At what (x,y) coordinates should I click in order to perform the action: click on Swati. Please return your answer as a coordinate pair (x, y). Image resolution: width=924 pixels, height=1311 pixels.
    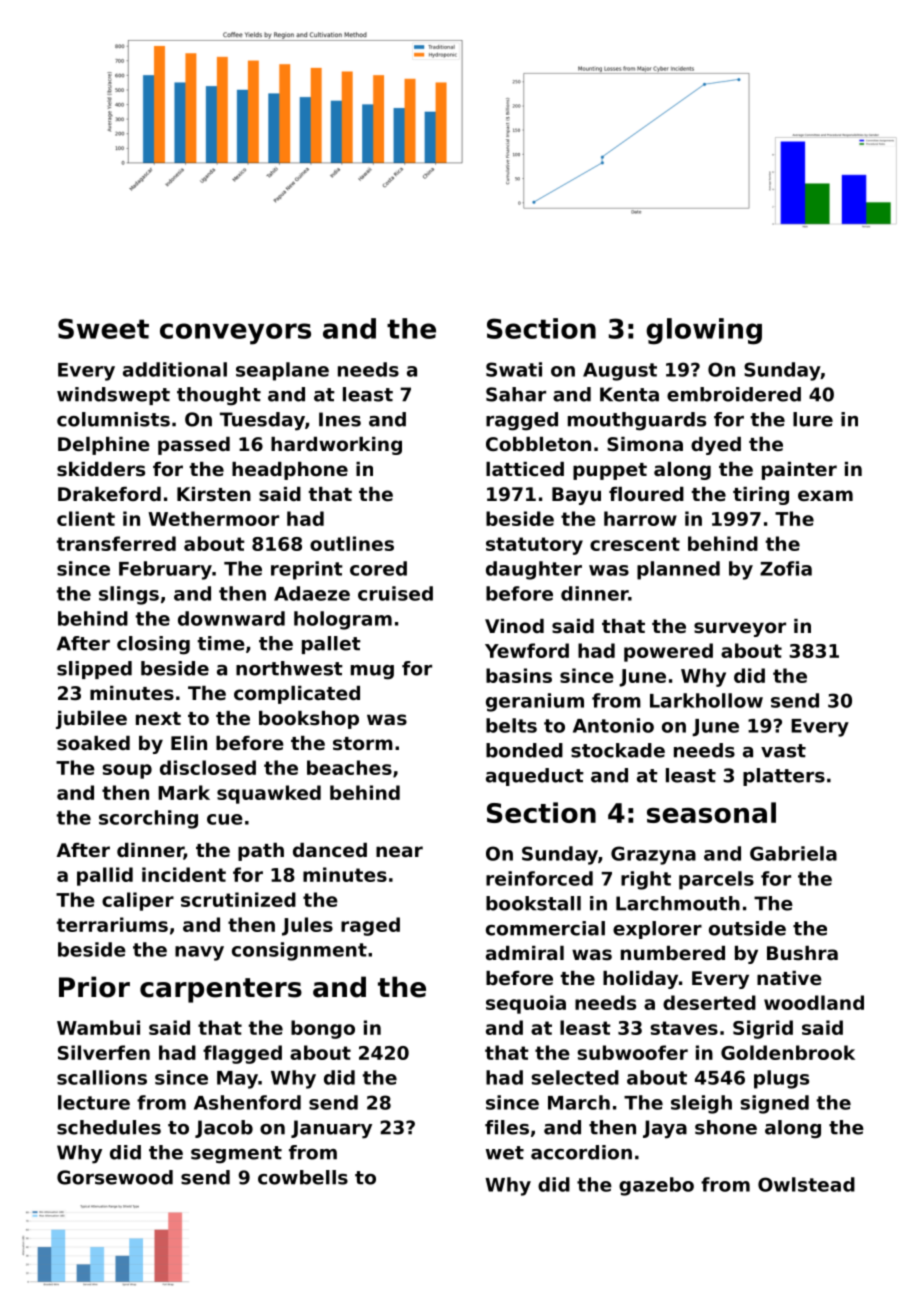
    Looking at the image, I should click on (514, 369).
